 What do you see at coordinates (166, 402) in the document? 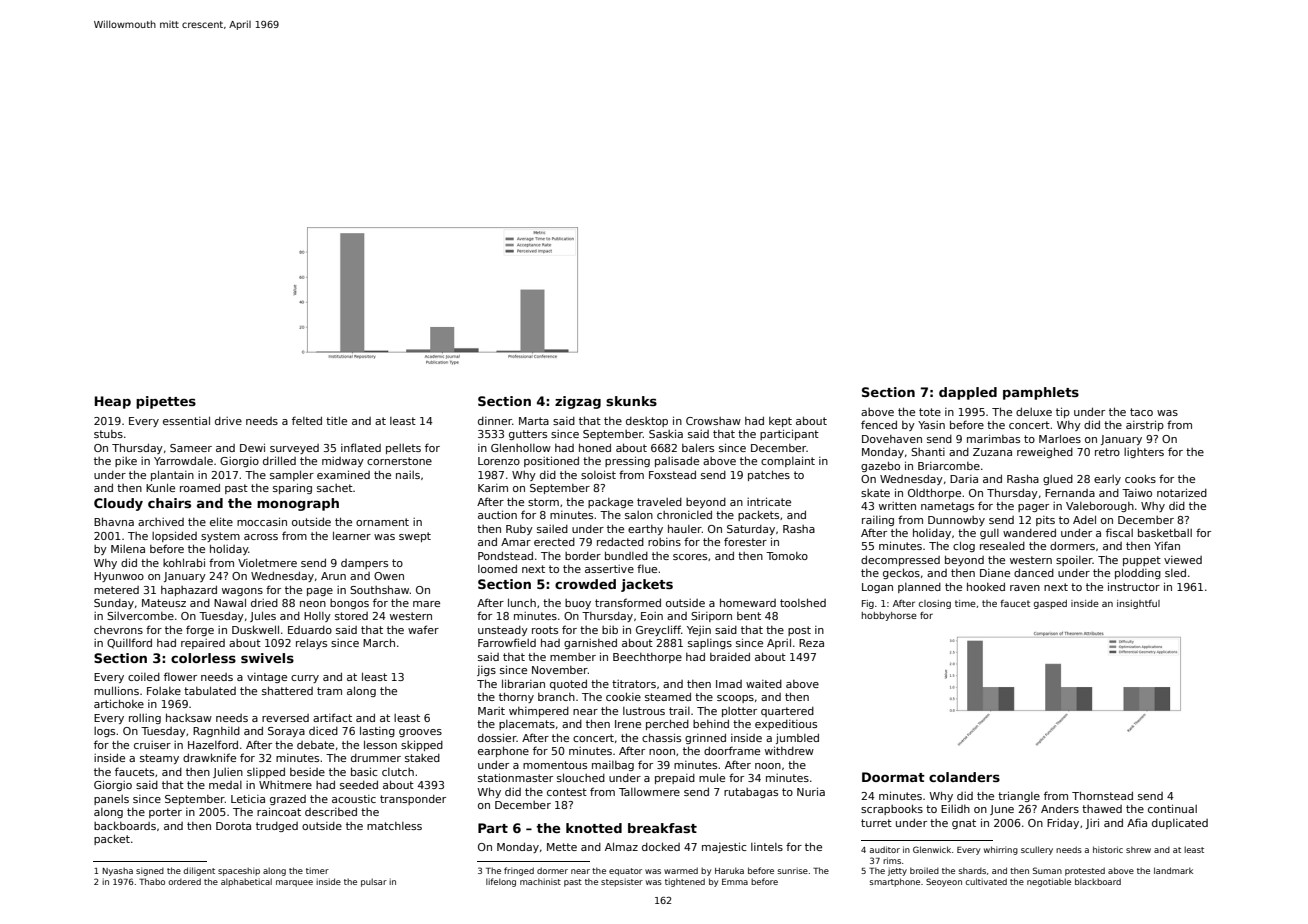
I see `pipettes` at bounding box center [166, 402].
